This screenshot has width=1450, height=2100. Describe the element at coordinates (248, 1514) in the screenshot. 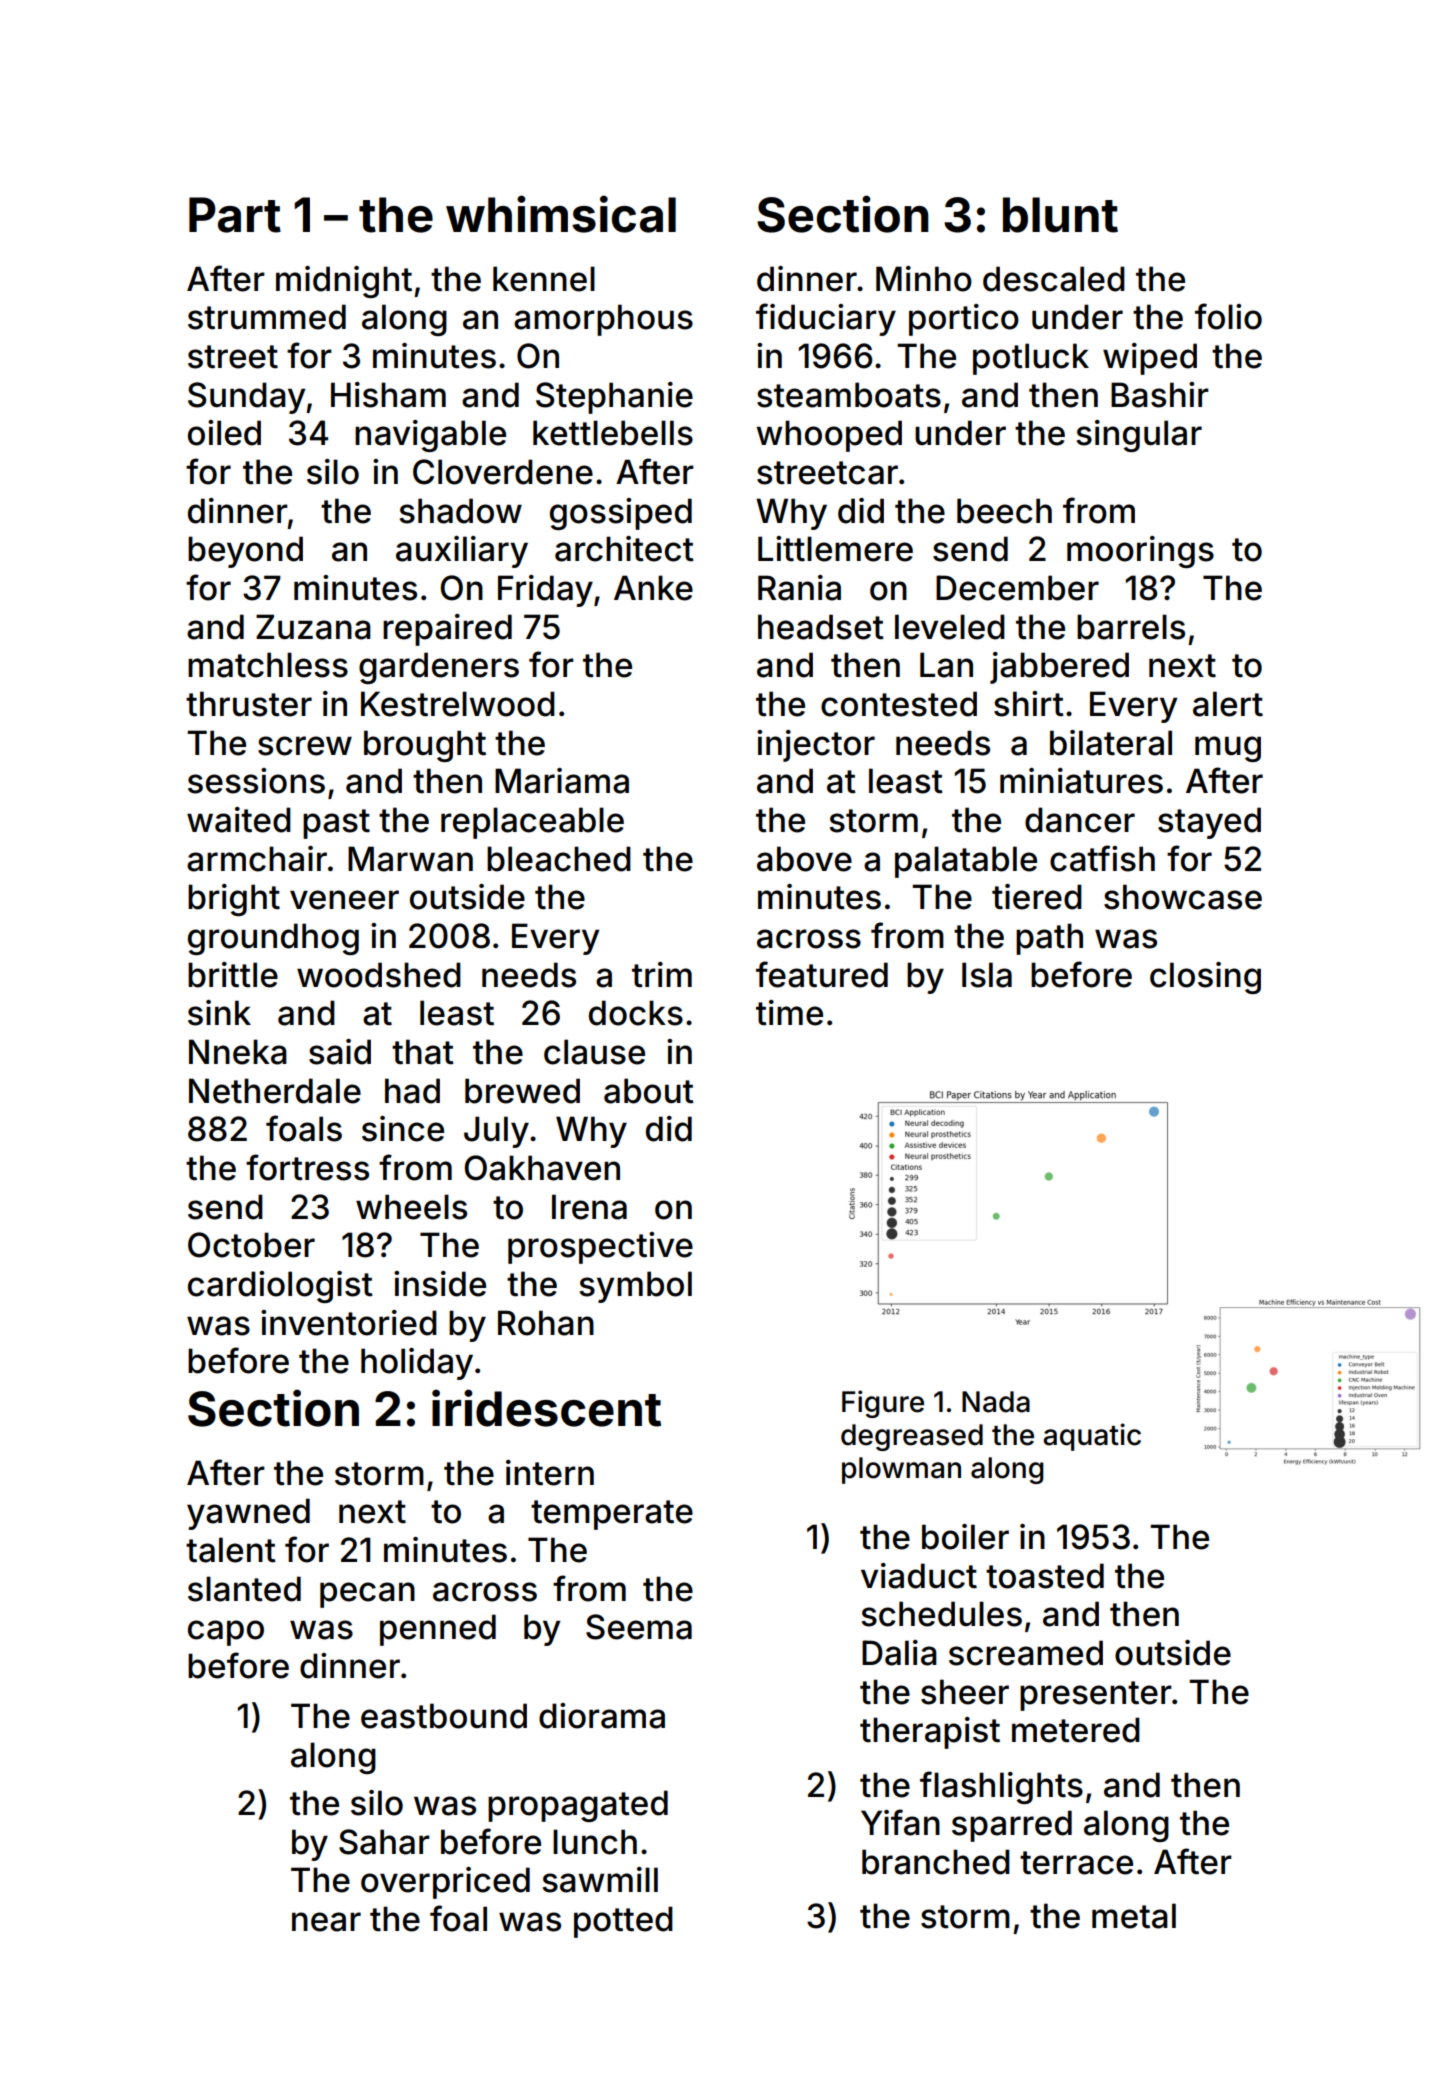

I see `yawned` at that location.
